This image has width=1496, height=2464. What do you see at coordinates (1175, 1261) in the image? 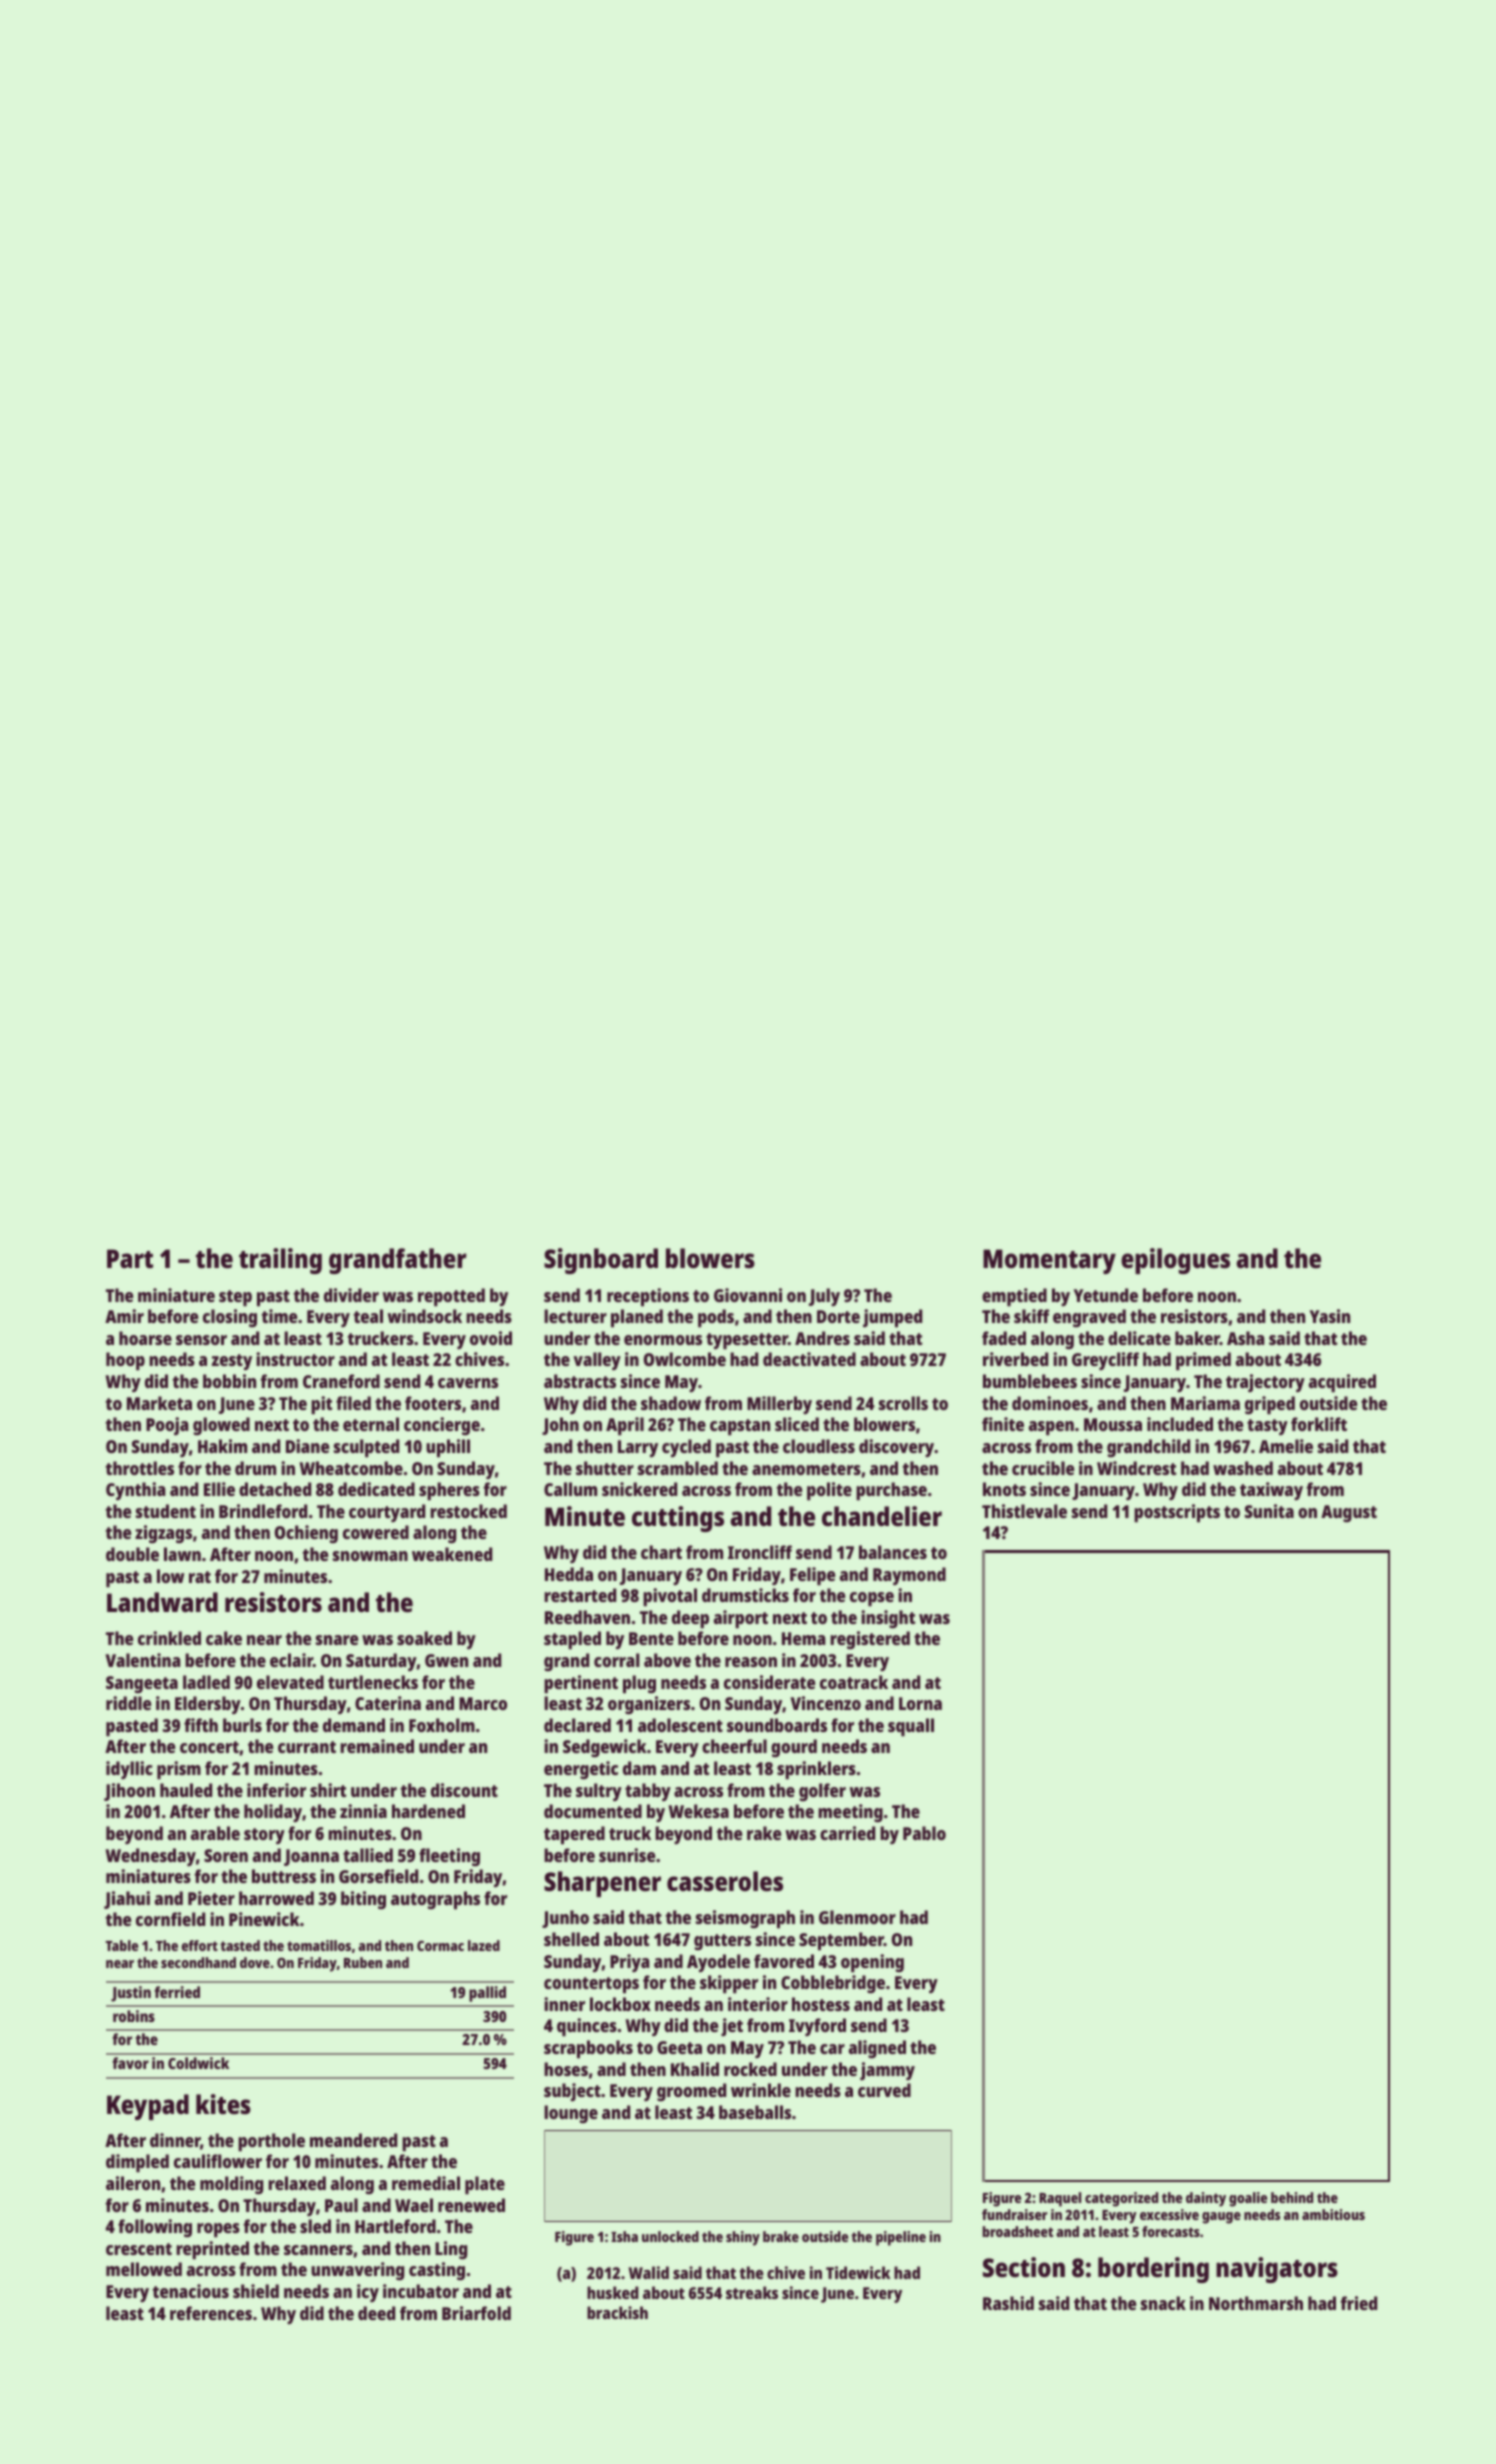
I see `epilogues` at bounding box center [1175, 1261].
